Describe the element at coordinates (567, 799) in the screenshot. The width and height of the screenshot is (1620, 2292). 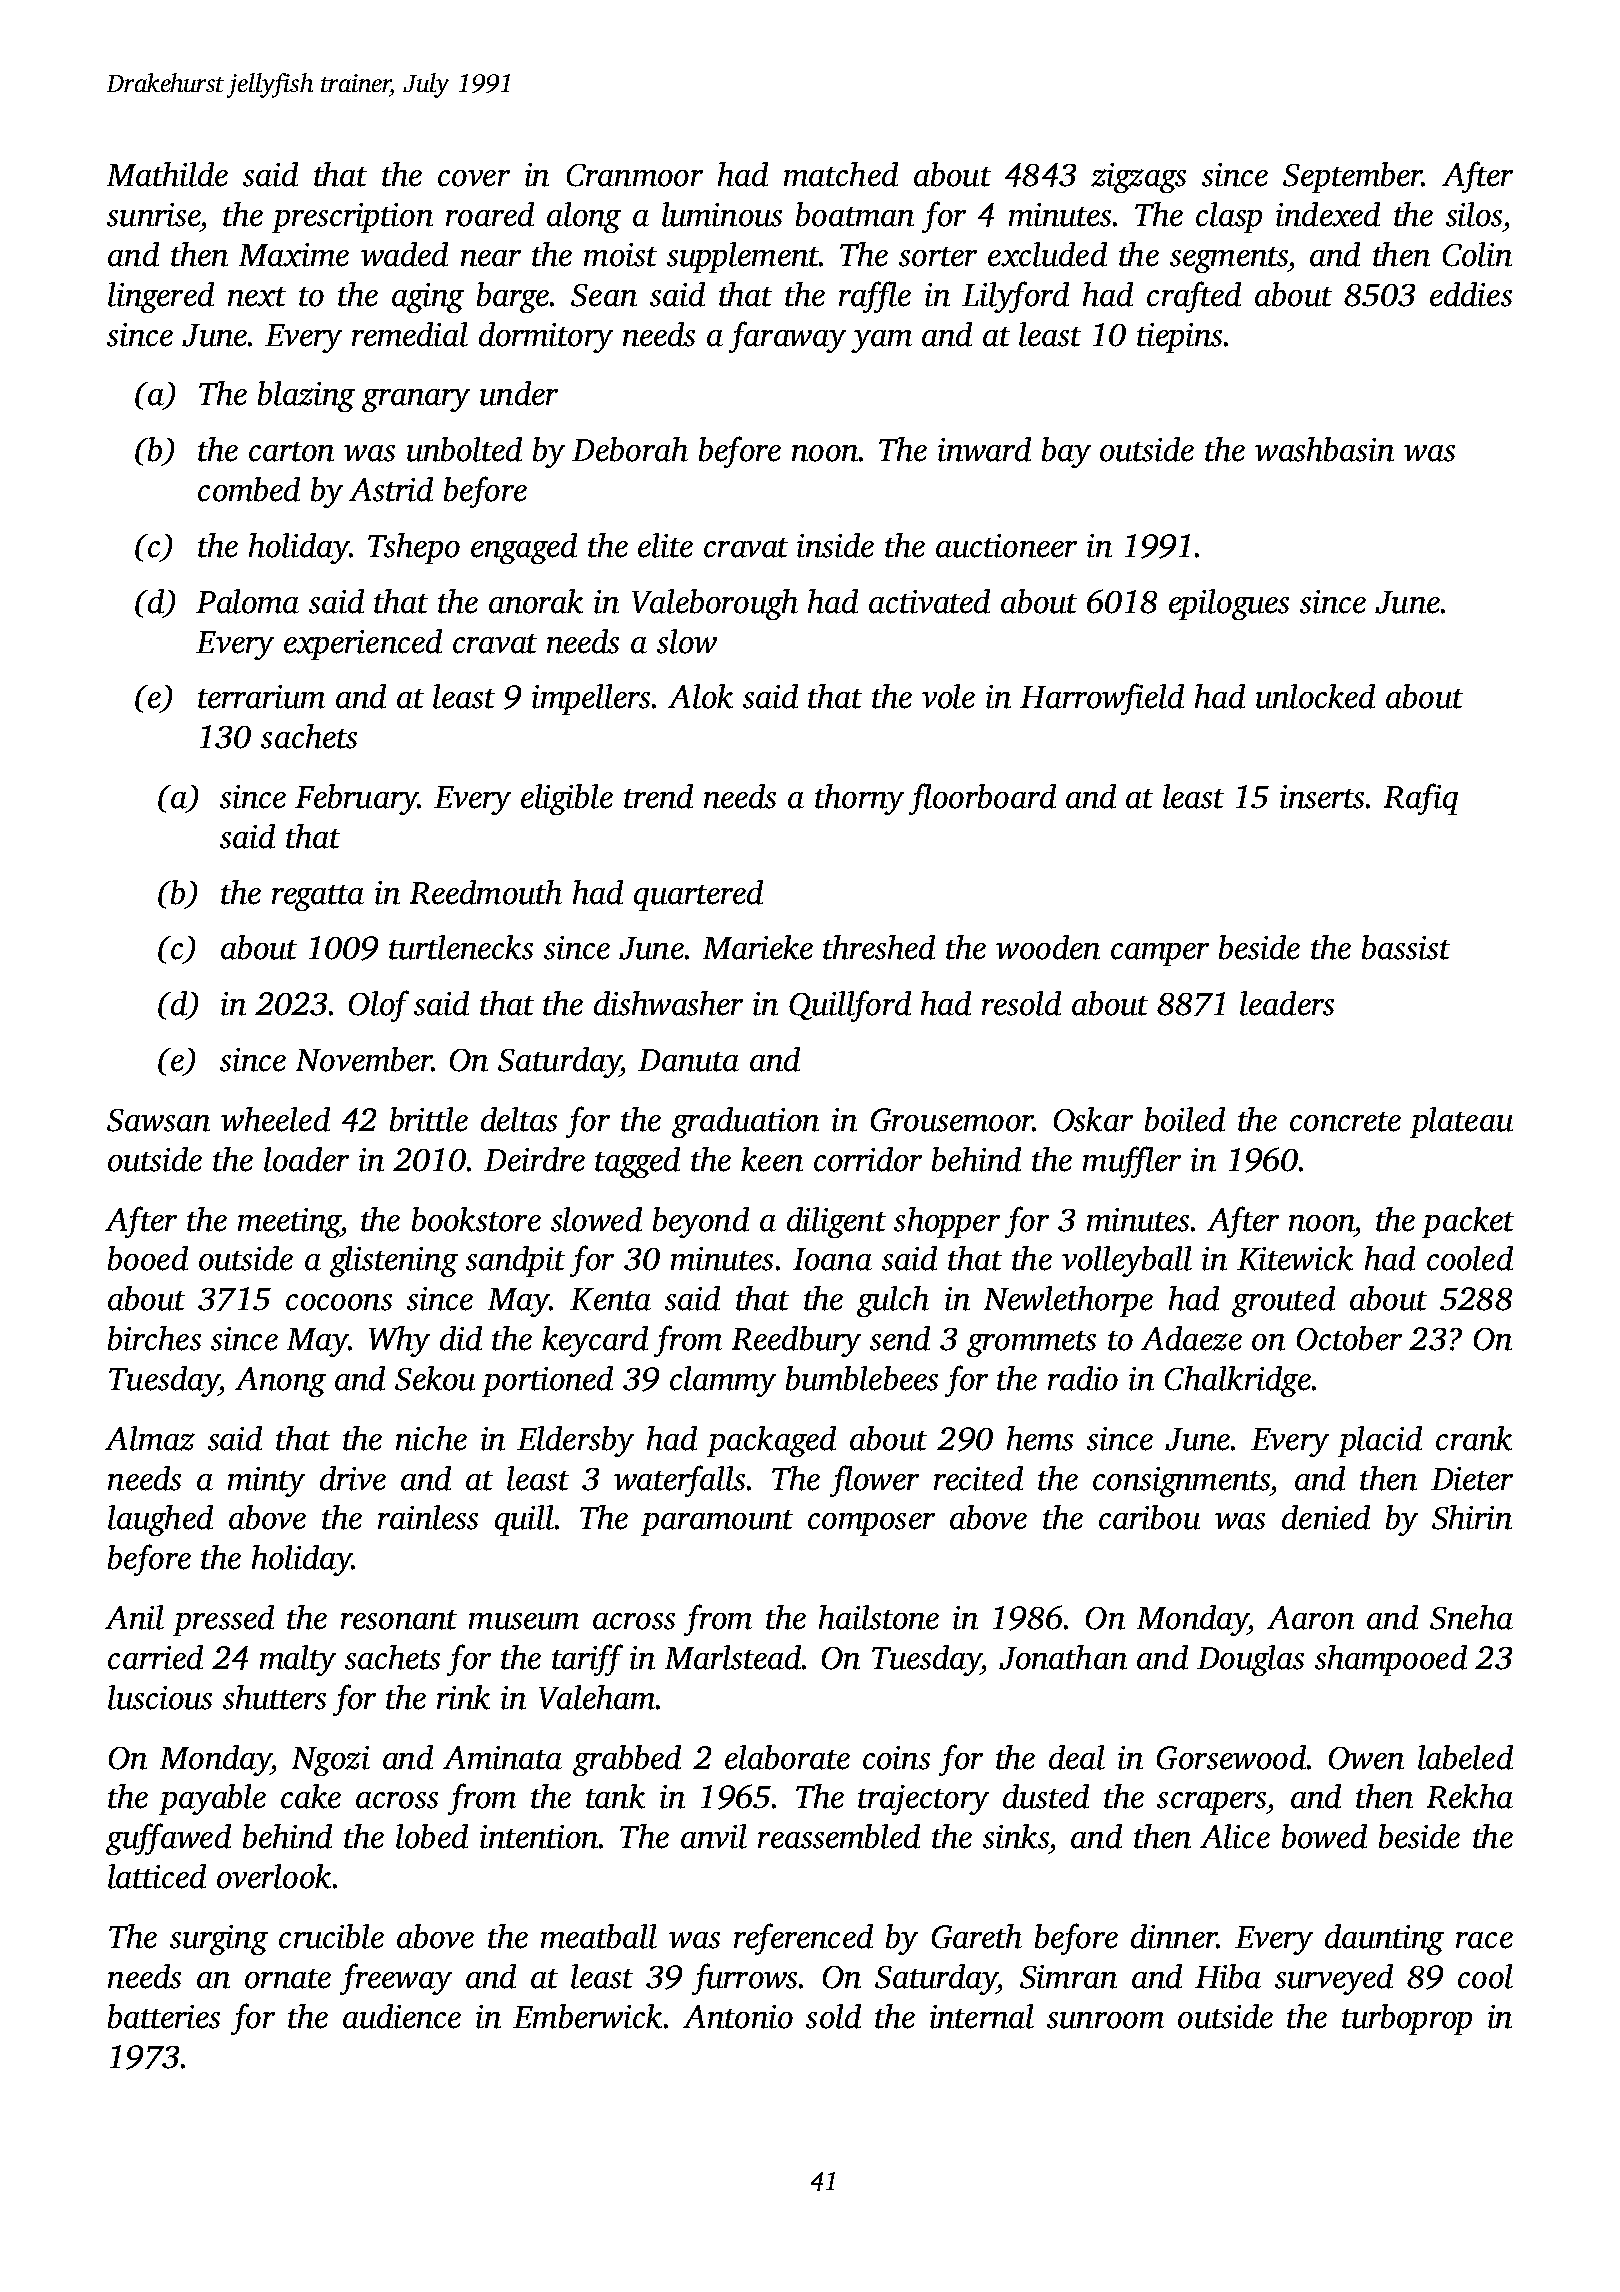
I see `eligible` at that location.
